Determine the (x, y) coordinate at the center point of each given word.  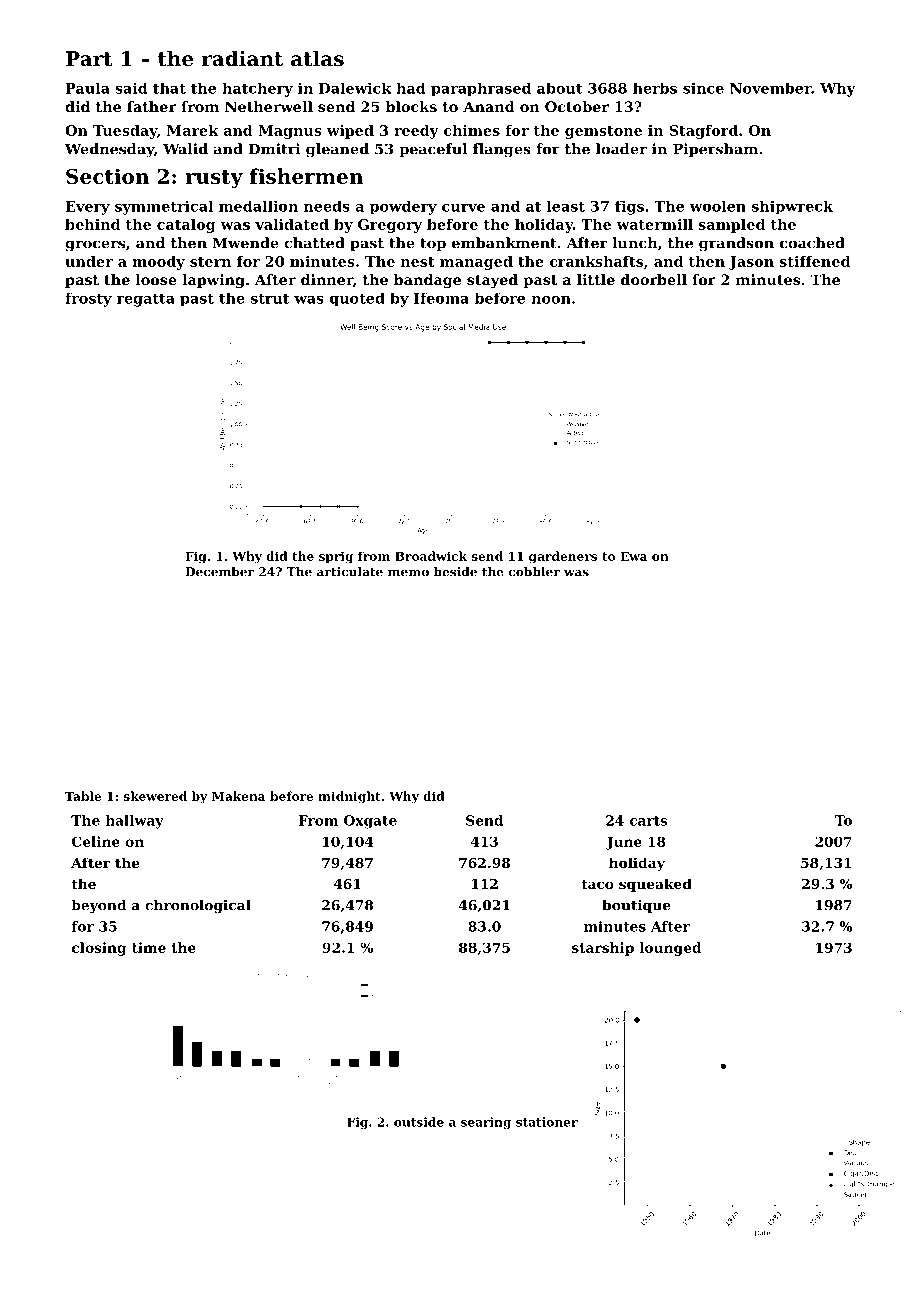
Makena (239, 796)
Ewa (634, 556)
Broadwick (431, 556)
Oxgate (370, 822)
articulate (350, 572)
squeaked (655, 885)
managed (476, 263)
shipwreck (792, 207)
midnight (349, 797)
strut (270, 298)
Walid (185, 149)
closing (99, 949)
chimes (472, 130)
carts (648, 821)
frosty (88, 299)
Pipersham (715, 150)
